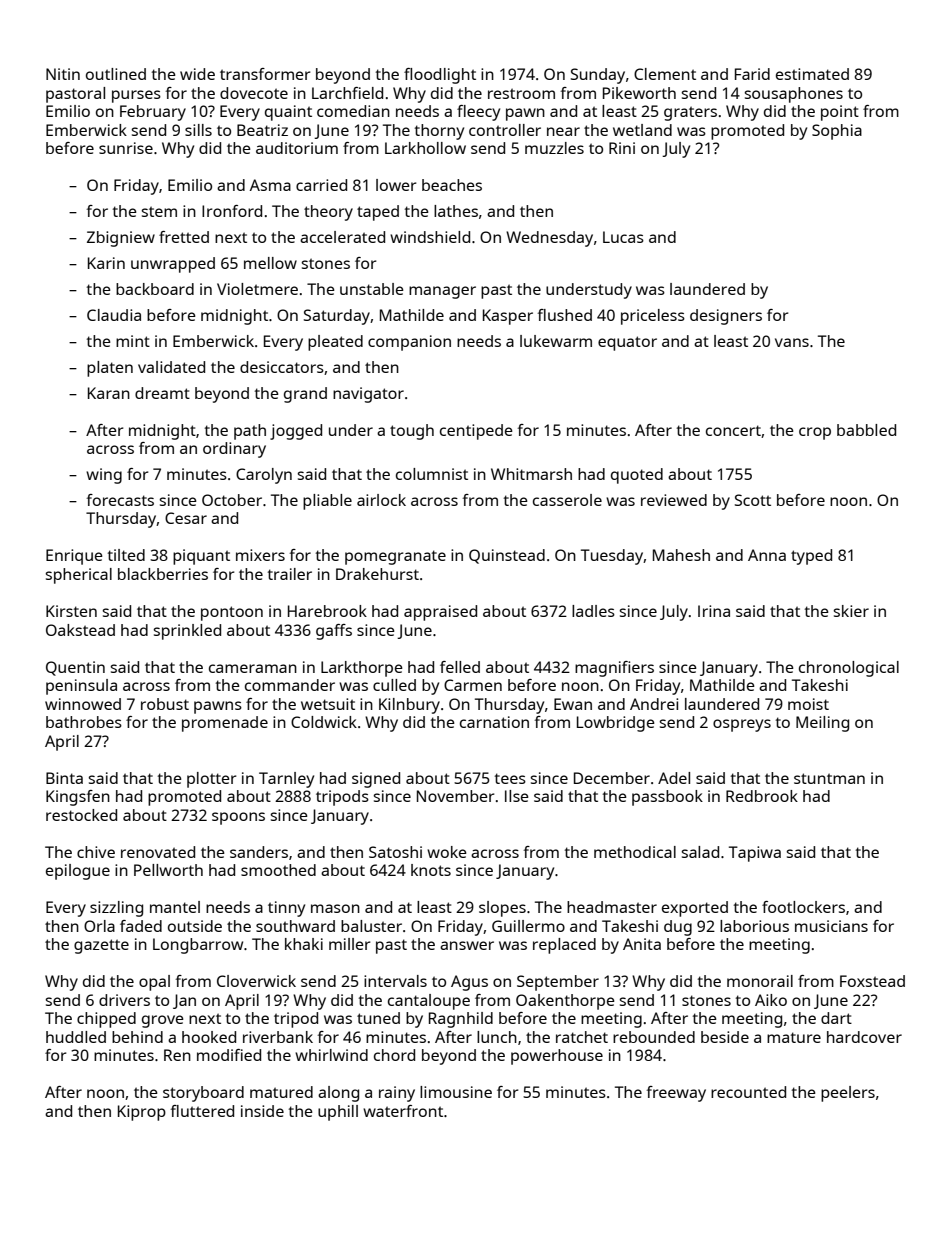 The width and height of the document is (952, 1233). I want to click on lower, so click(396, 185).
